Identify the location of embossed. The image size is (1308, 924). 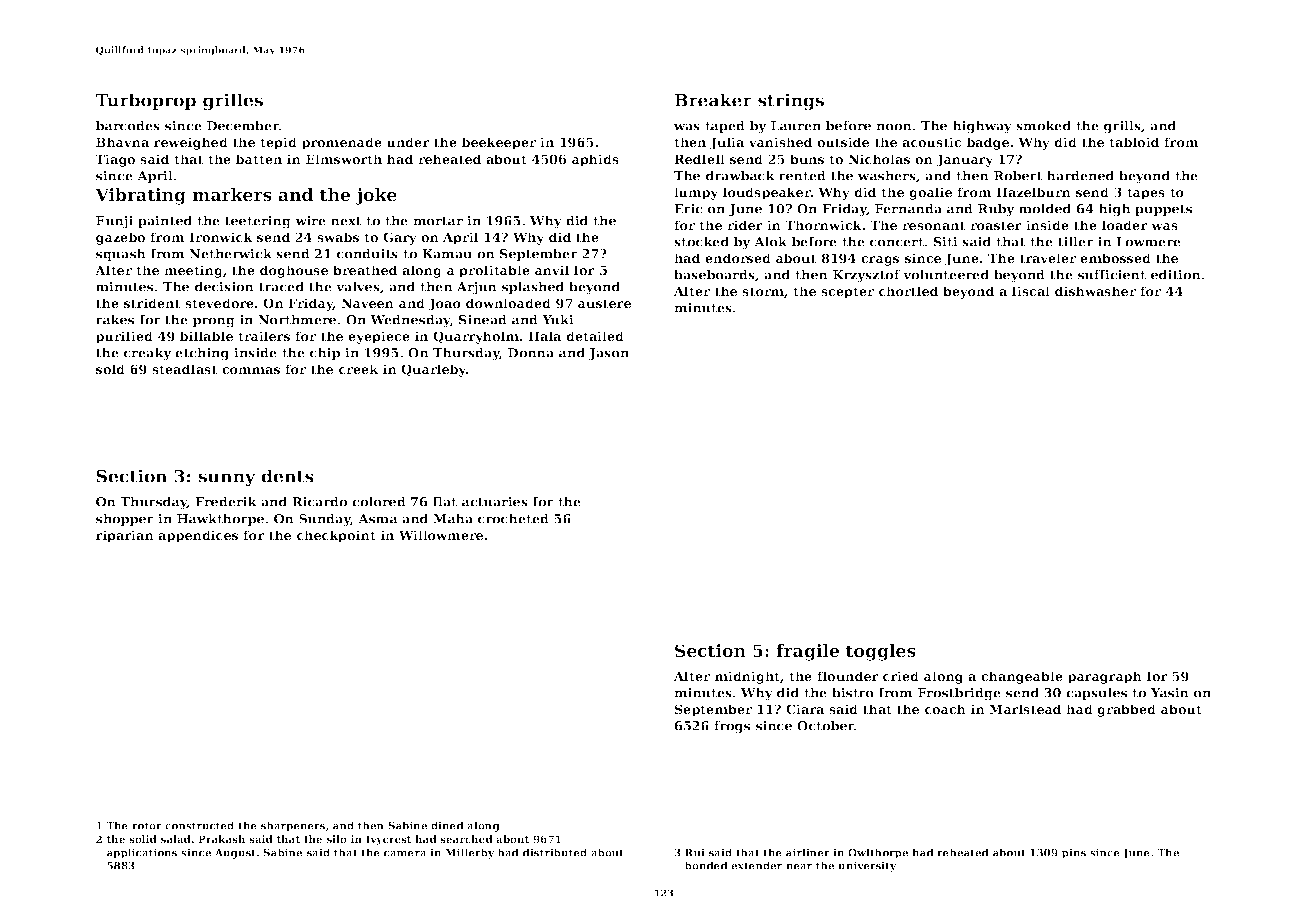
(1115, 258).
